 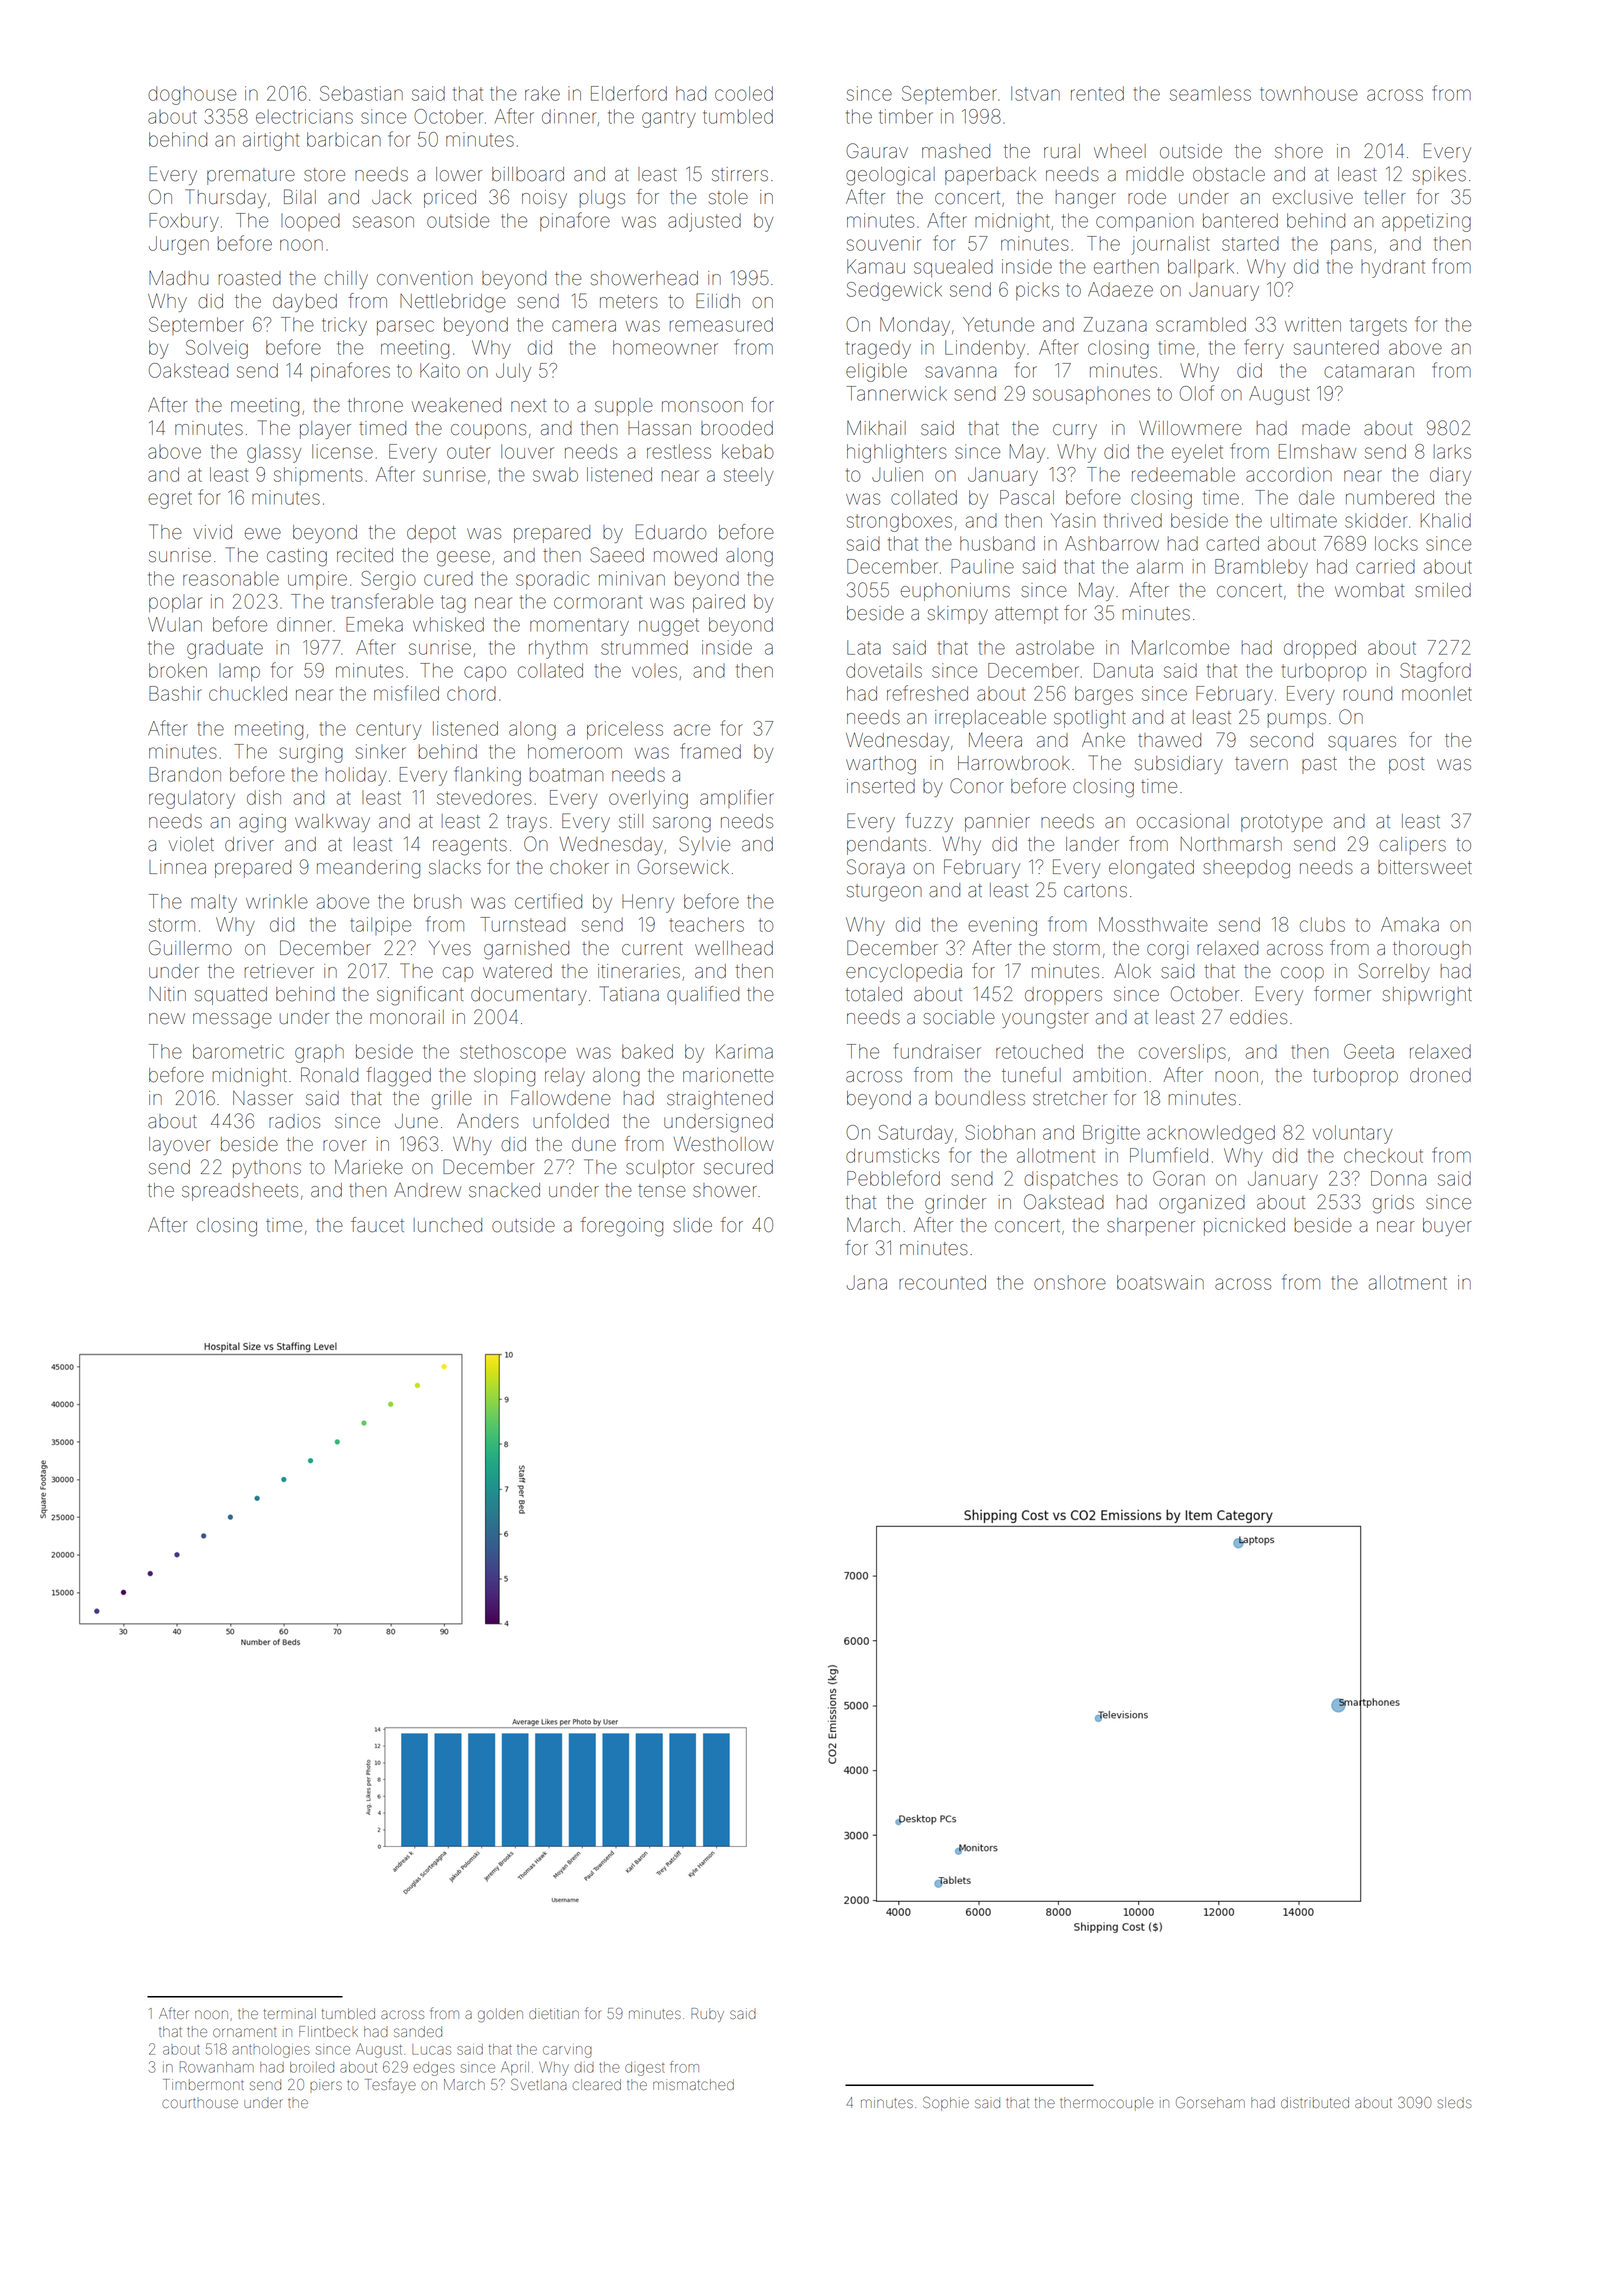 I want to click on layover, so click(x=180, y=1146).
